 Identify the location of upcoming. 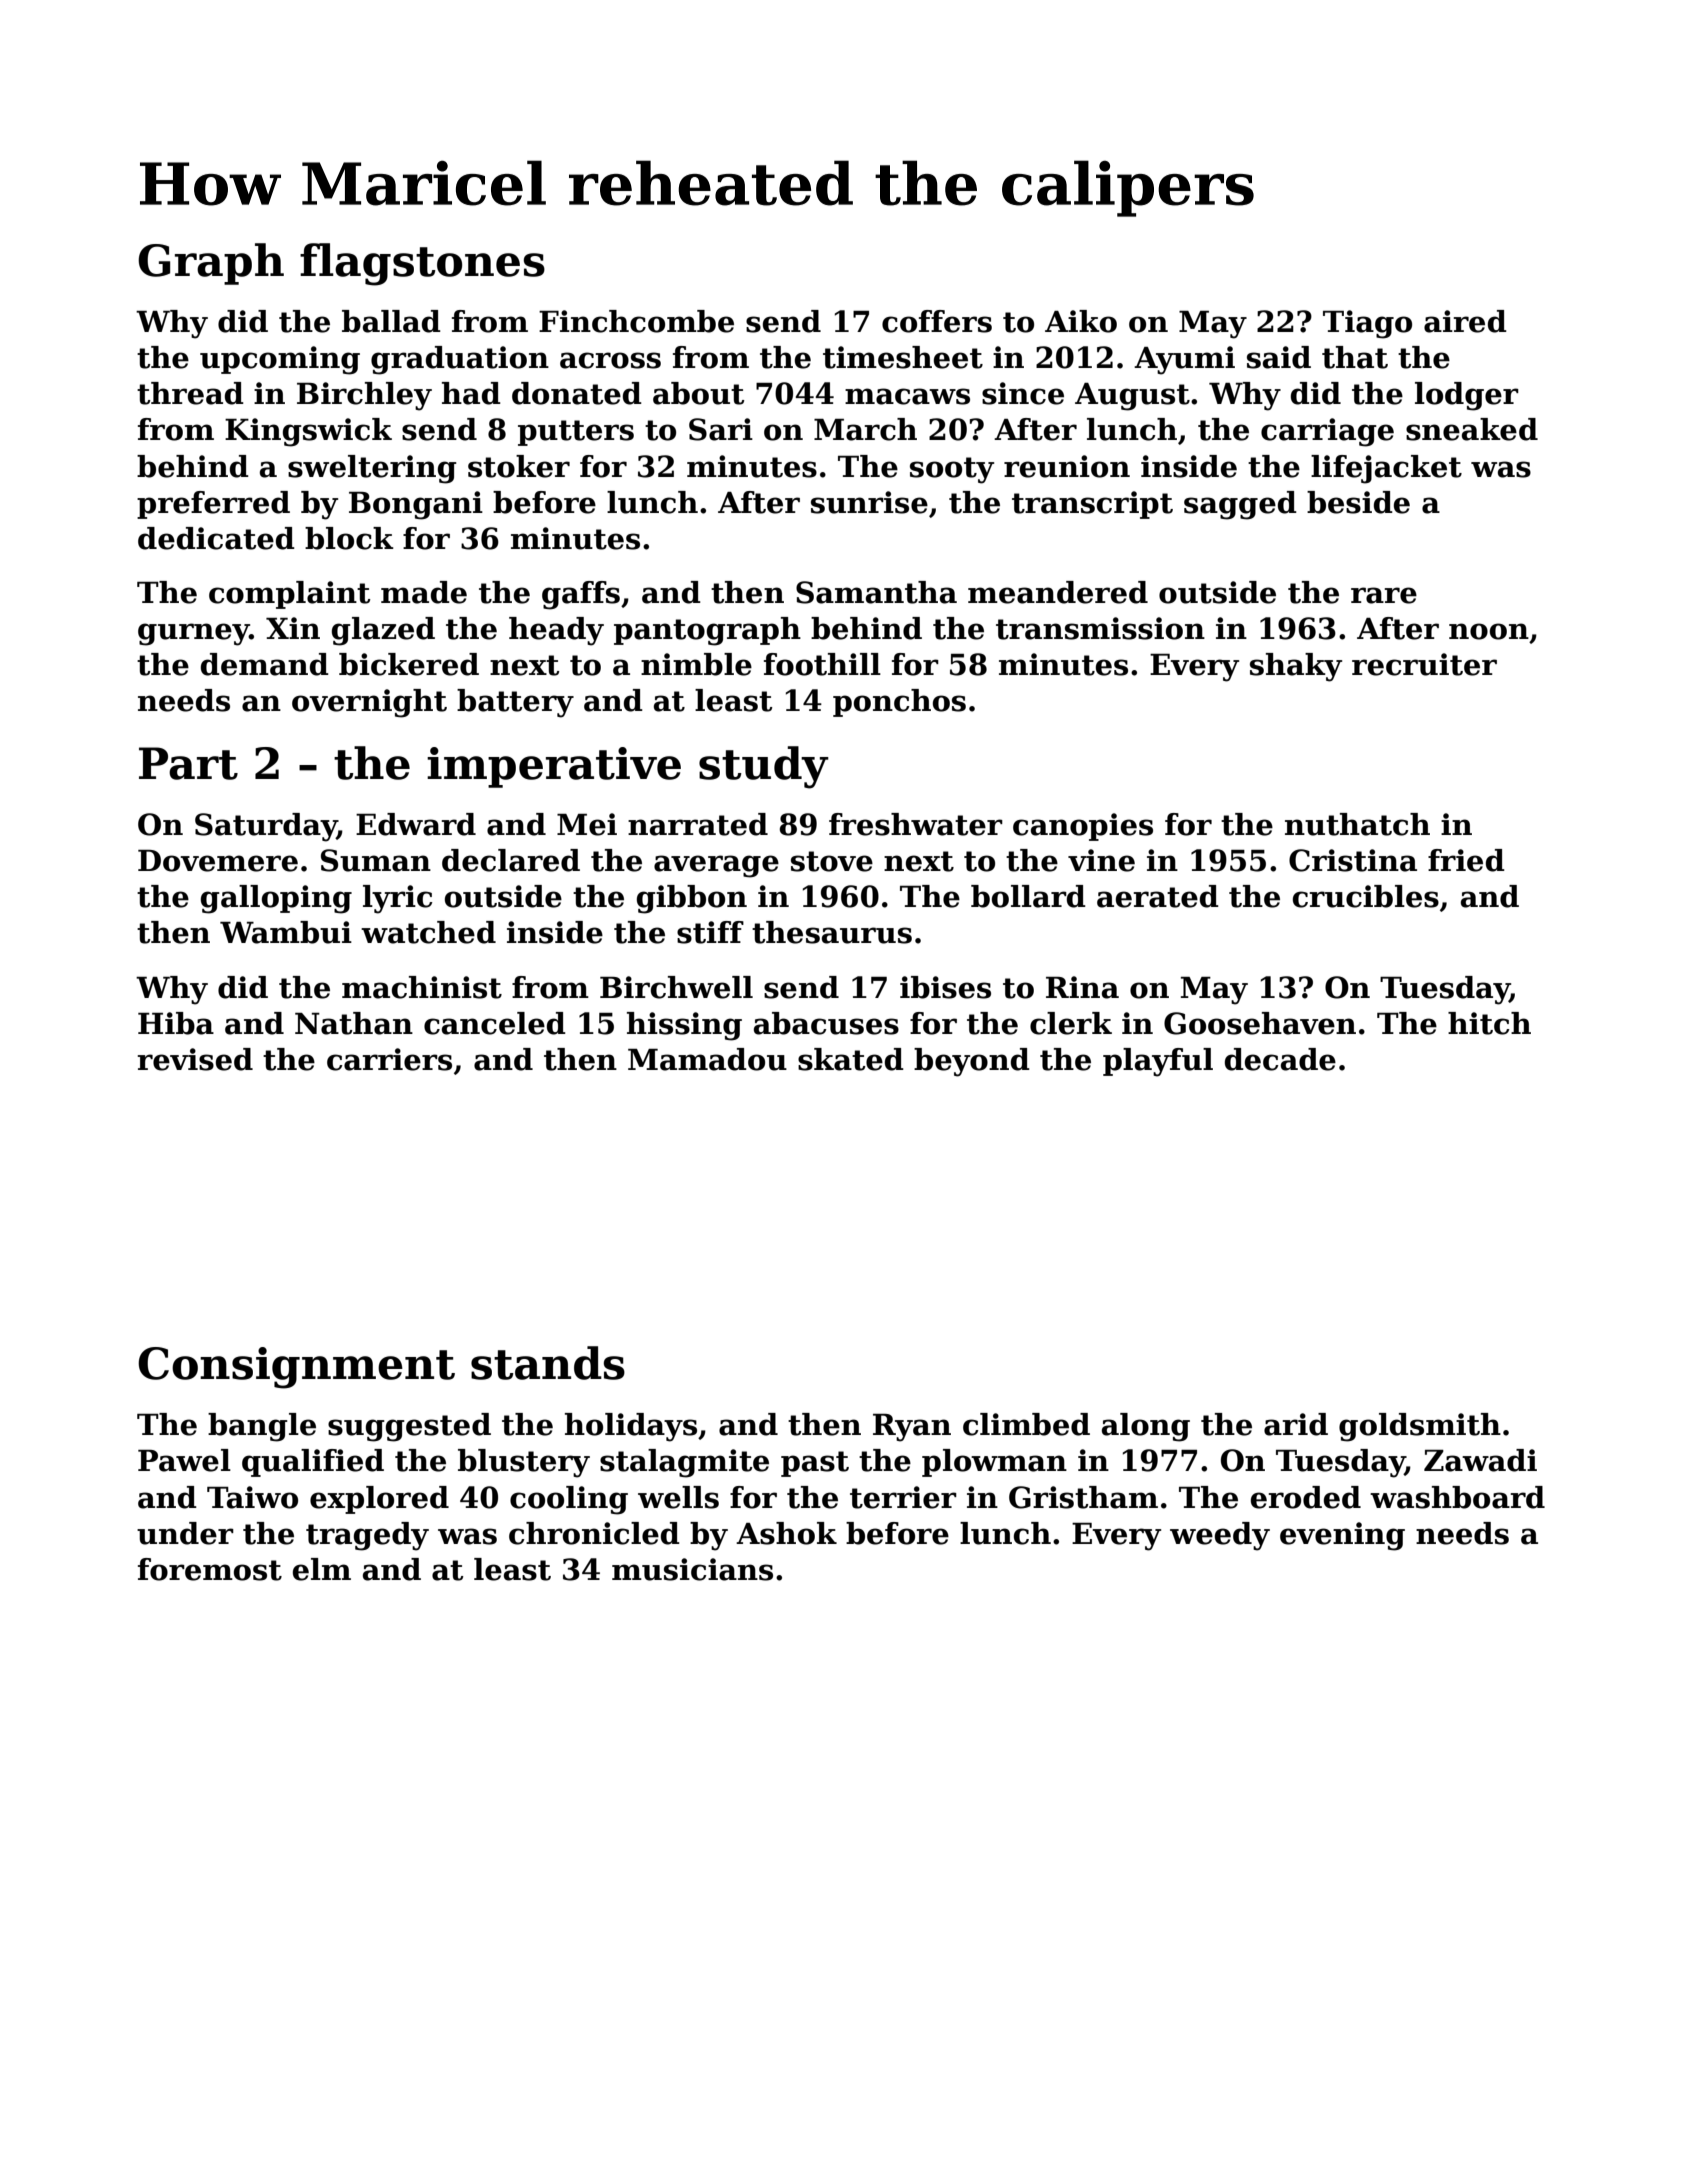
(280, 360).
